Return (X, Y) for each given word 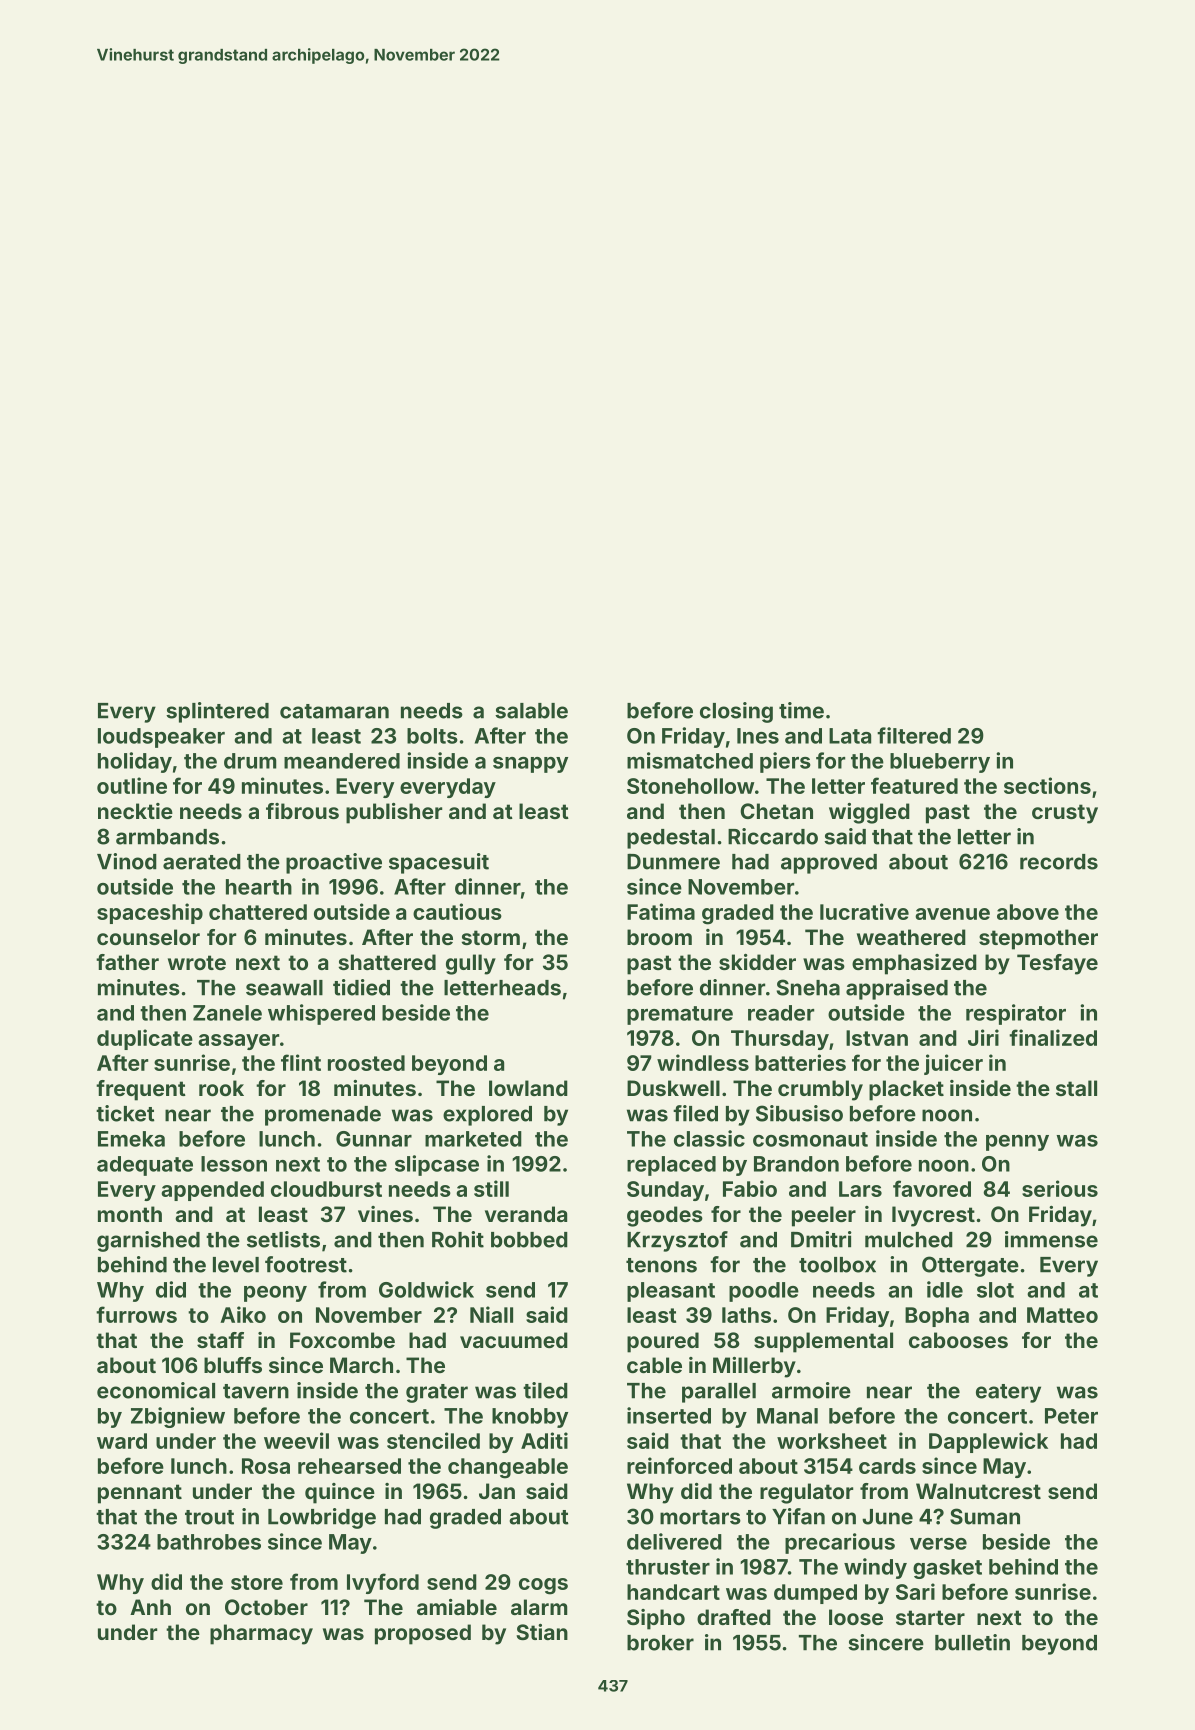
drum (250, 761)
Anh (150, 1607)
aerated (202, 862)
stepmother (1038, 939)
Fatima (661, 911)
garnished (148, 1241)
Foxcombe (342, 1340)
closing (736, 712)
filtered (914, 735)
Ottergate (970, 1266)
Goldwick (426, 1289)
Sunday (665, 1191)
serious (1060, 1188)
